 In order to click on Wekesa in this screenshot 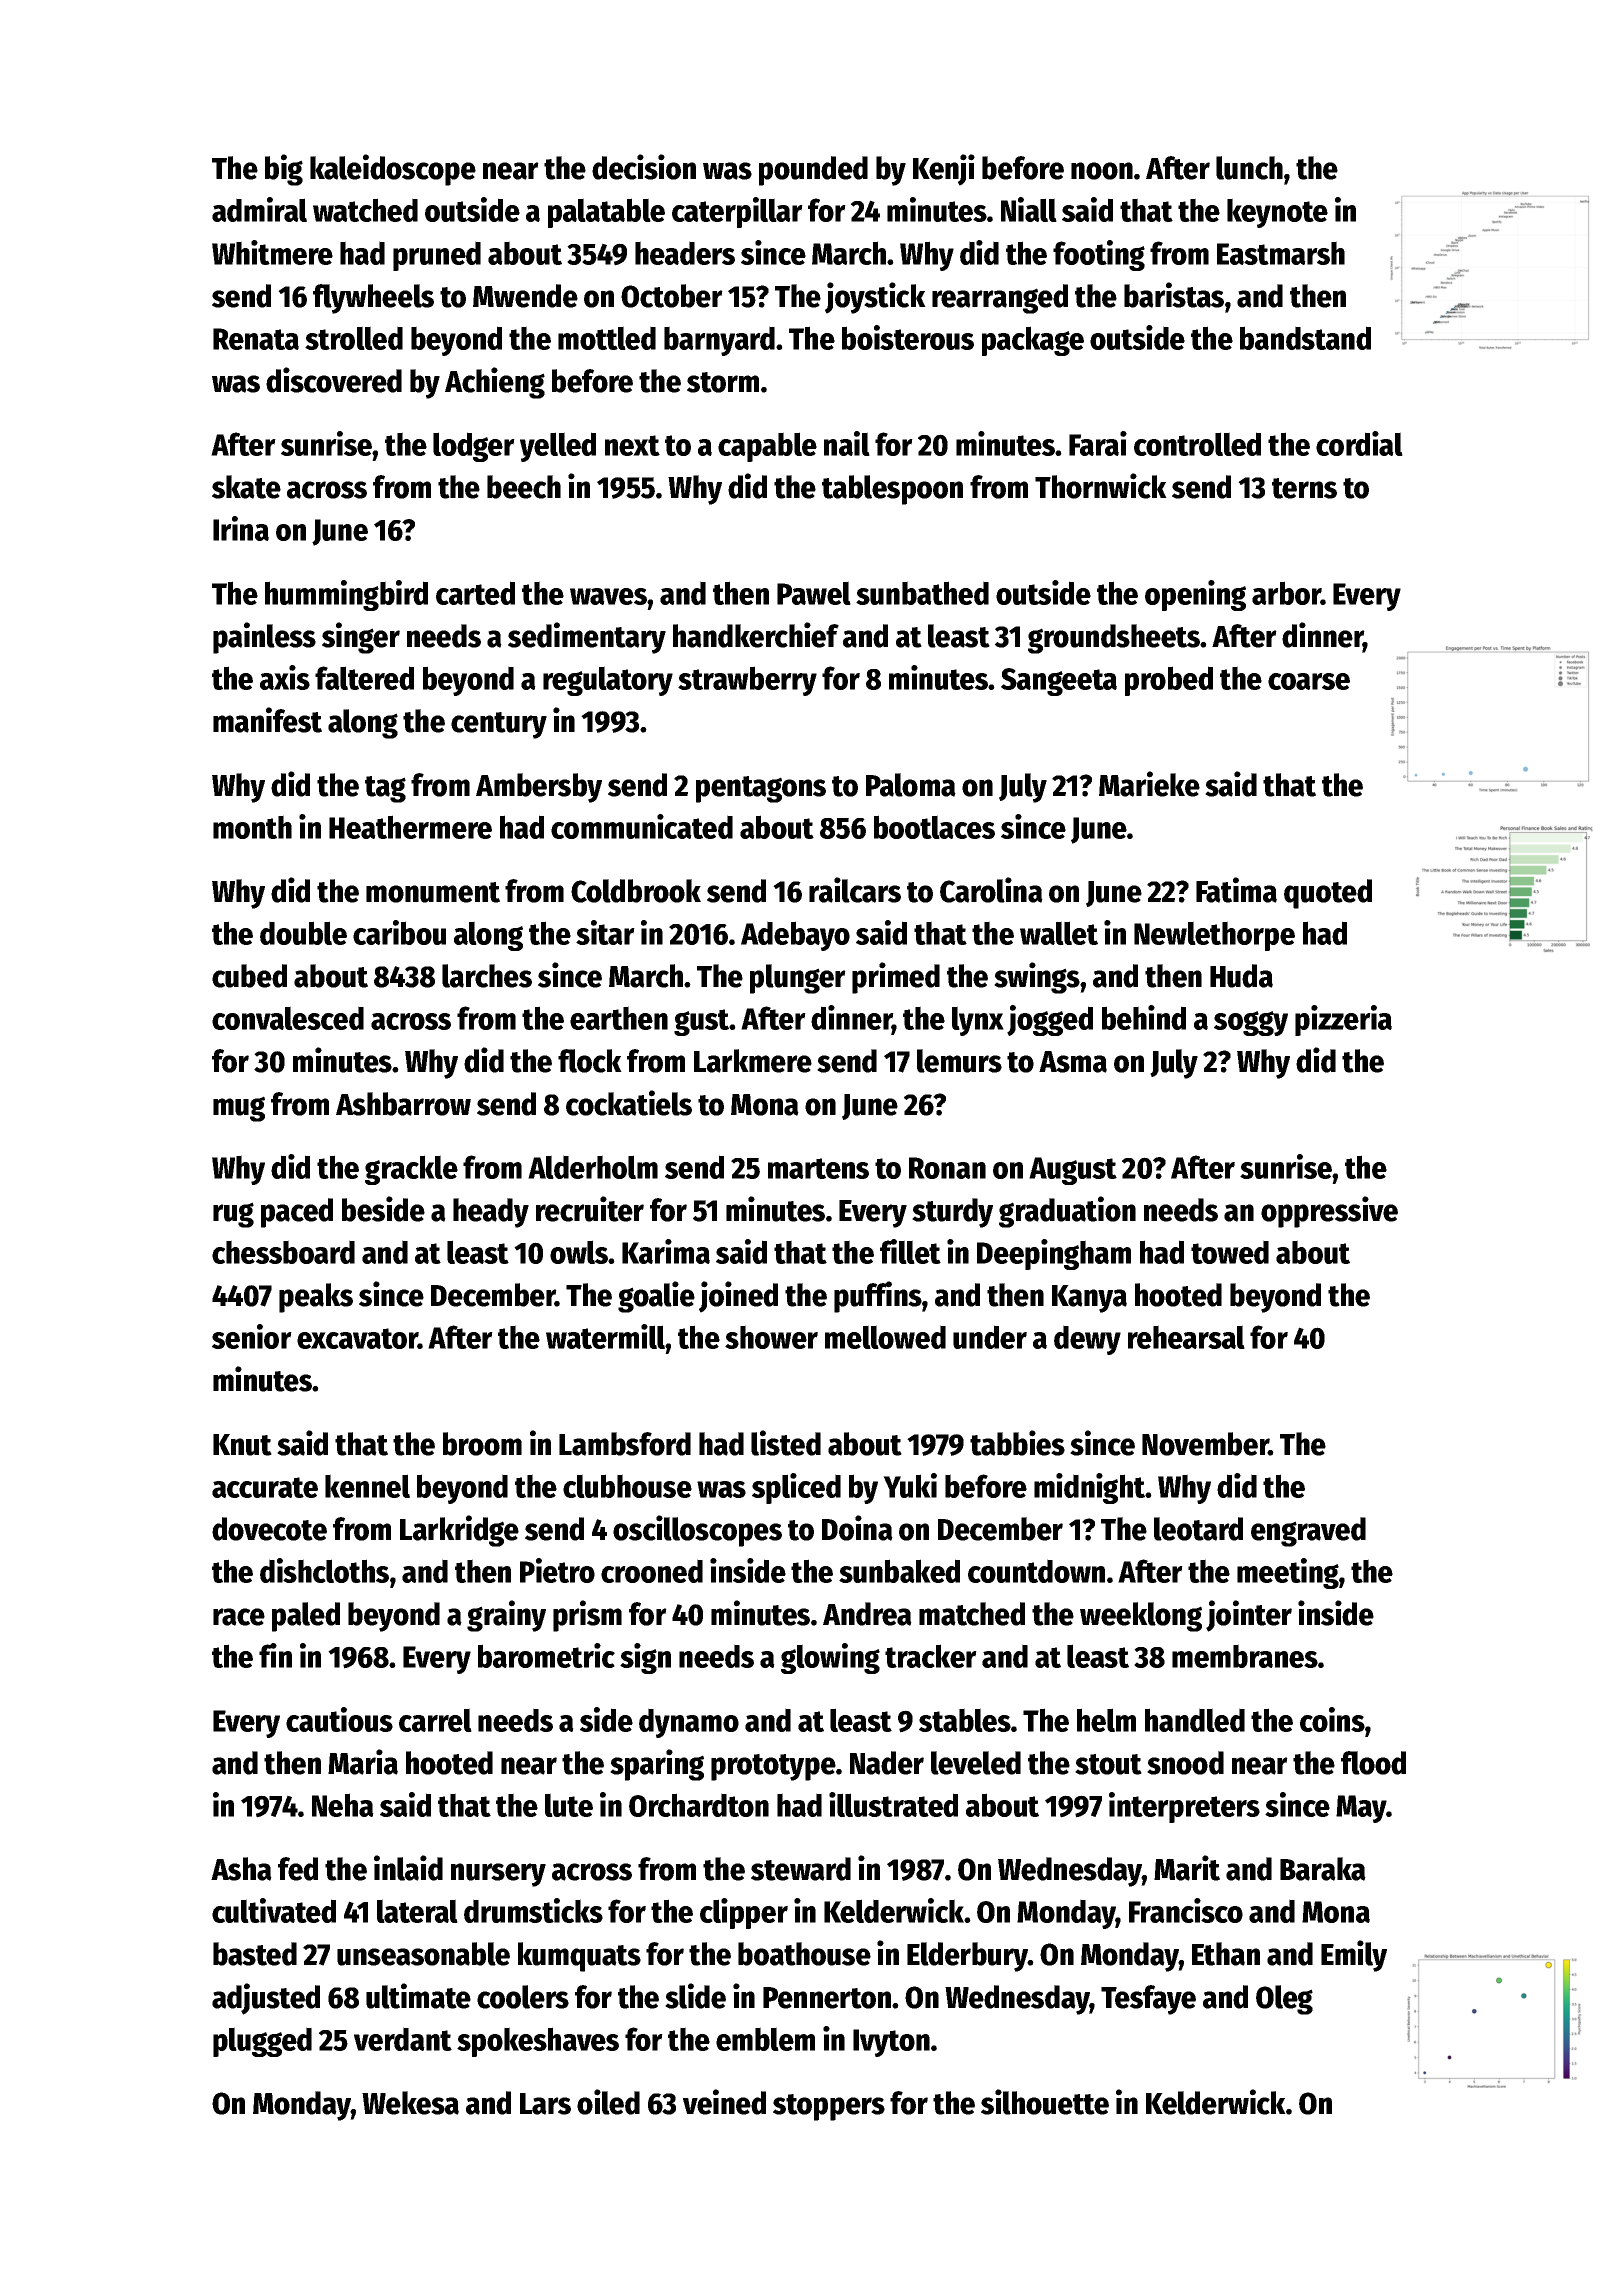, I will do `click(410, 2103)`.
